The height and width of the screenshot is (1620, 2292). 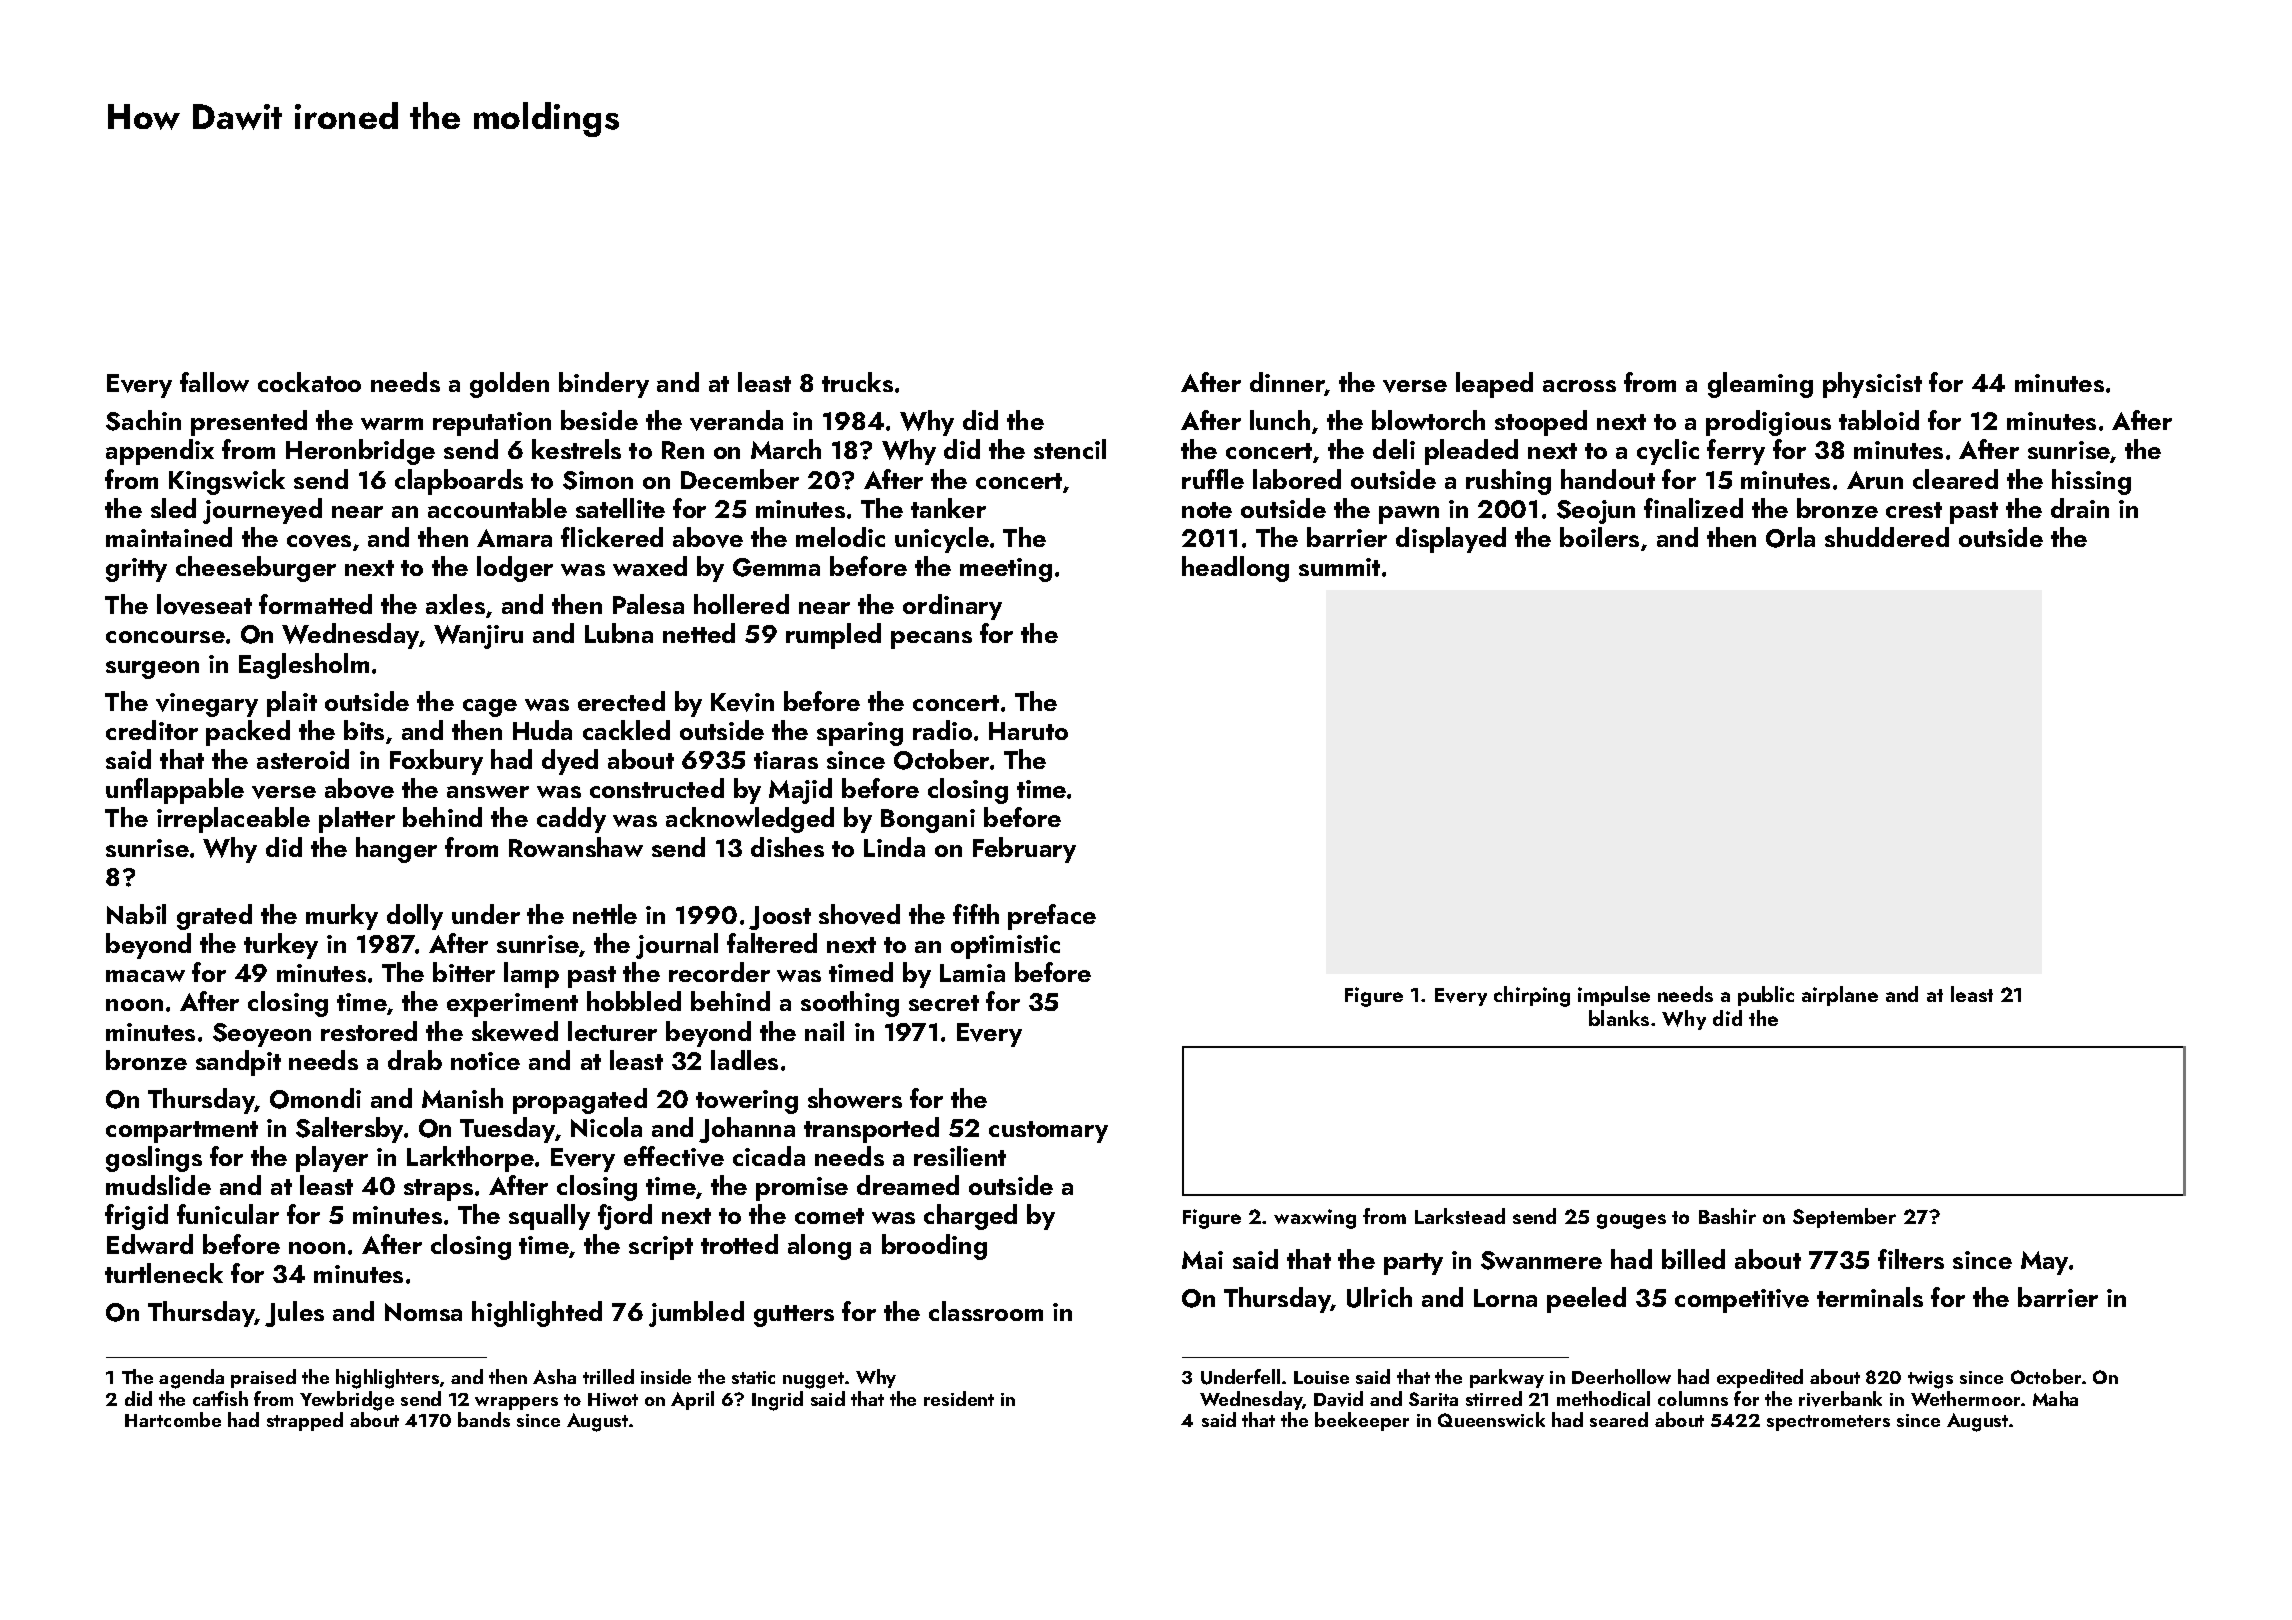 I want to click on transported, so click(x=871, y=1130).
